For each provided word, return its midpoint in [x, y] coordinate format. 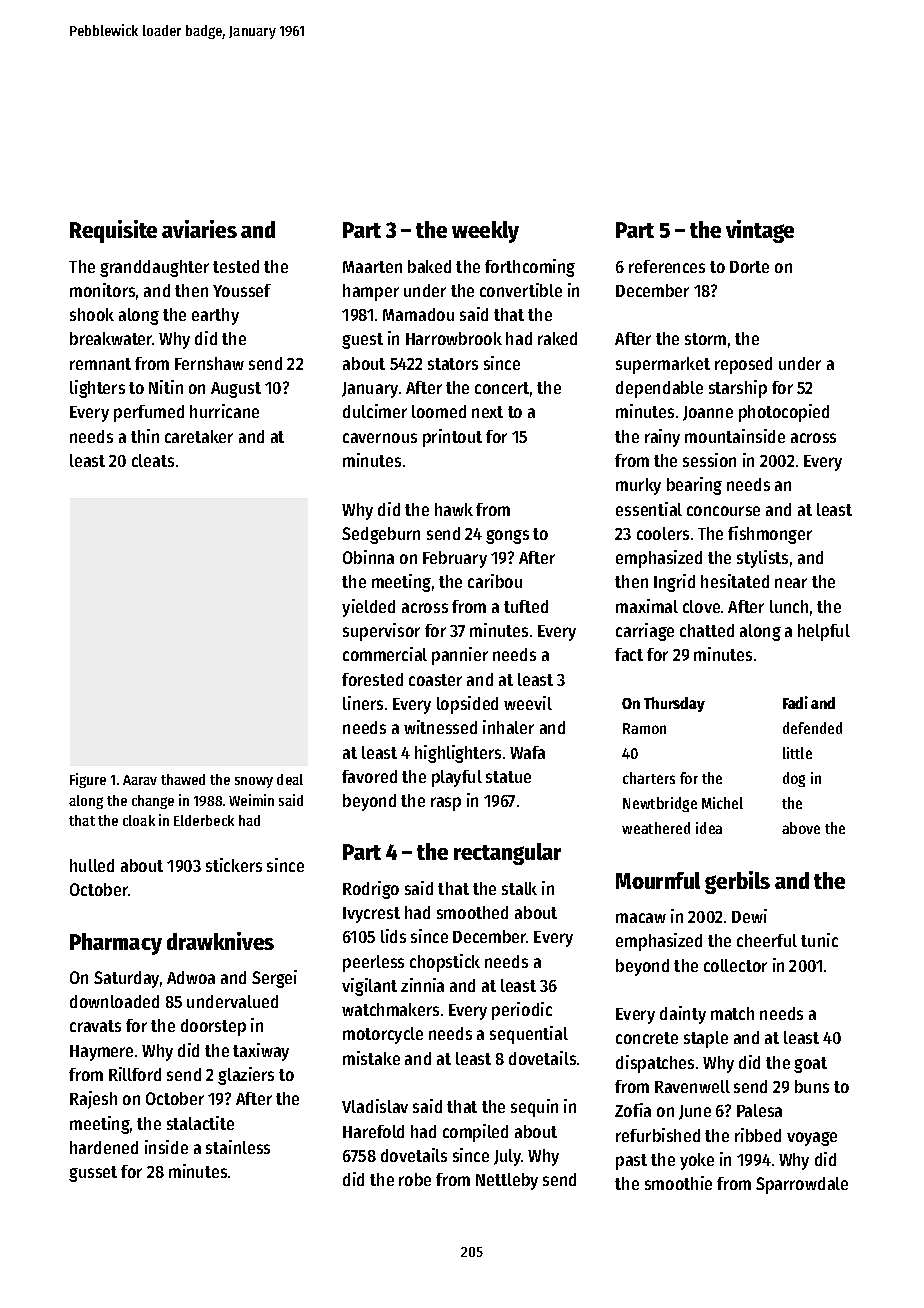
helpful [824, 632]
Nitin [166, 387]
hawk [454, 509]
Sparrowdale [802, 1185]
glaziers [246, 1076]
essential [649, 509]
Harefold [373, 1131]
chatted [707, 630]
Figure [88, 780]
